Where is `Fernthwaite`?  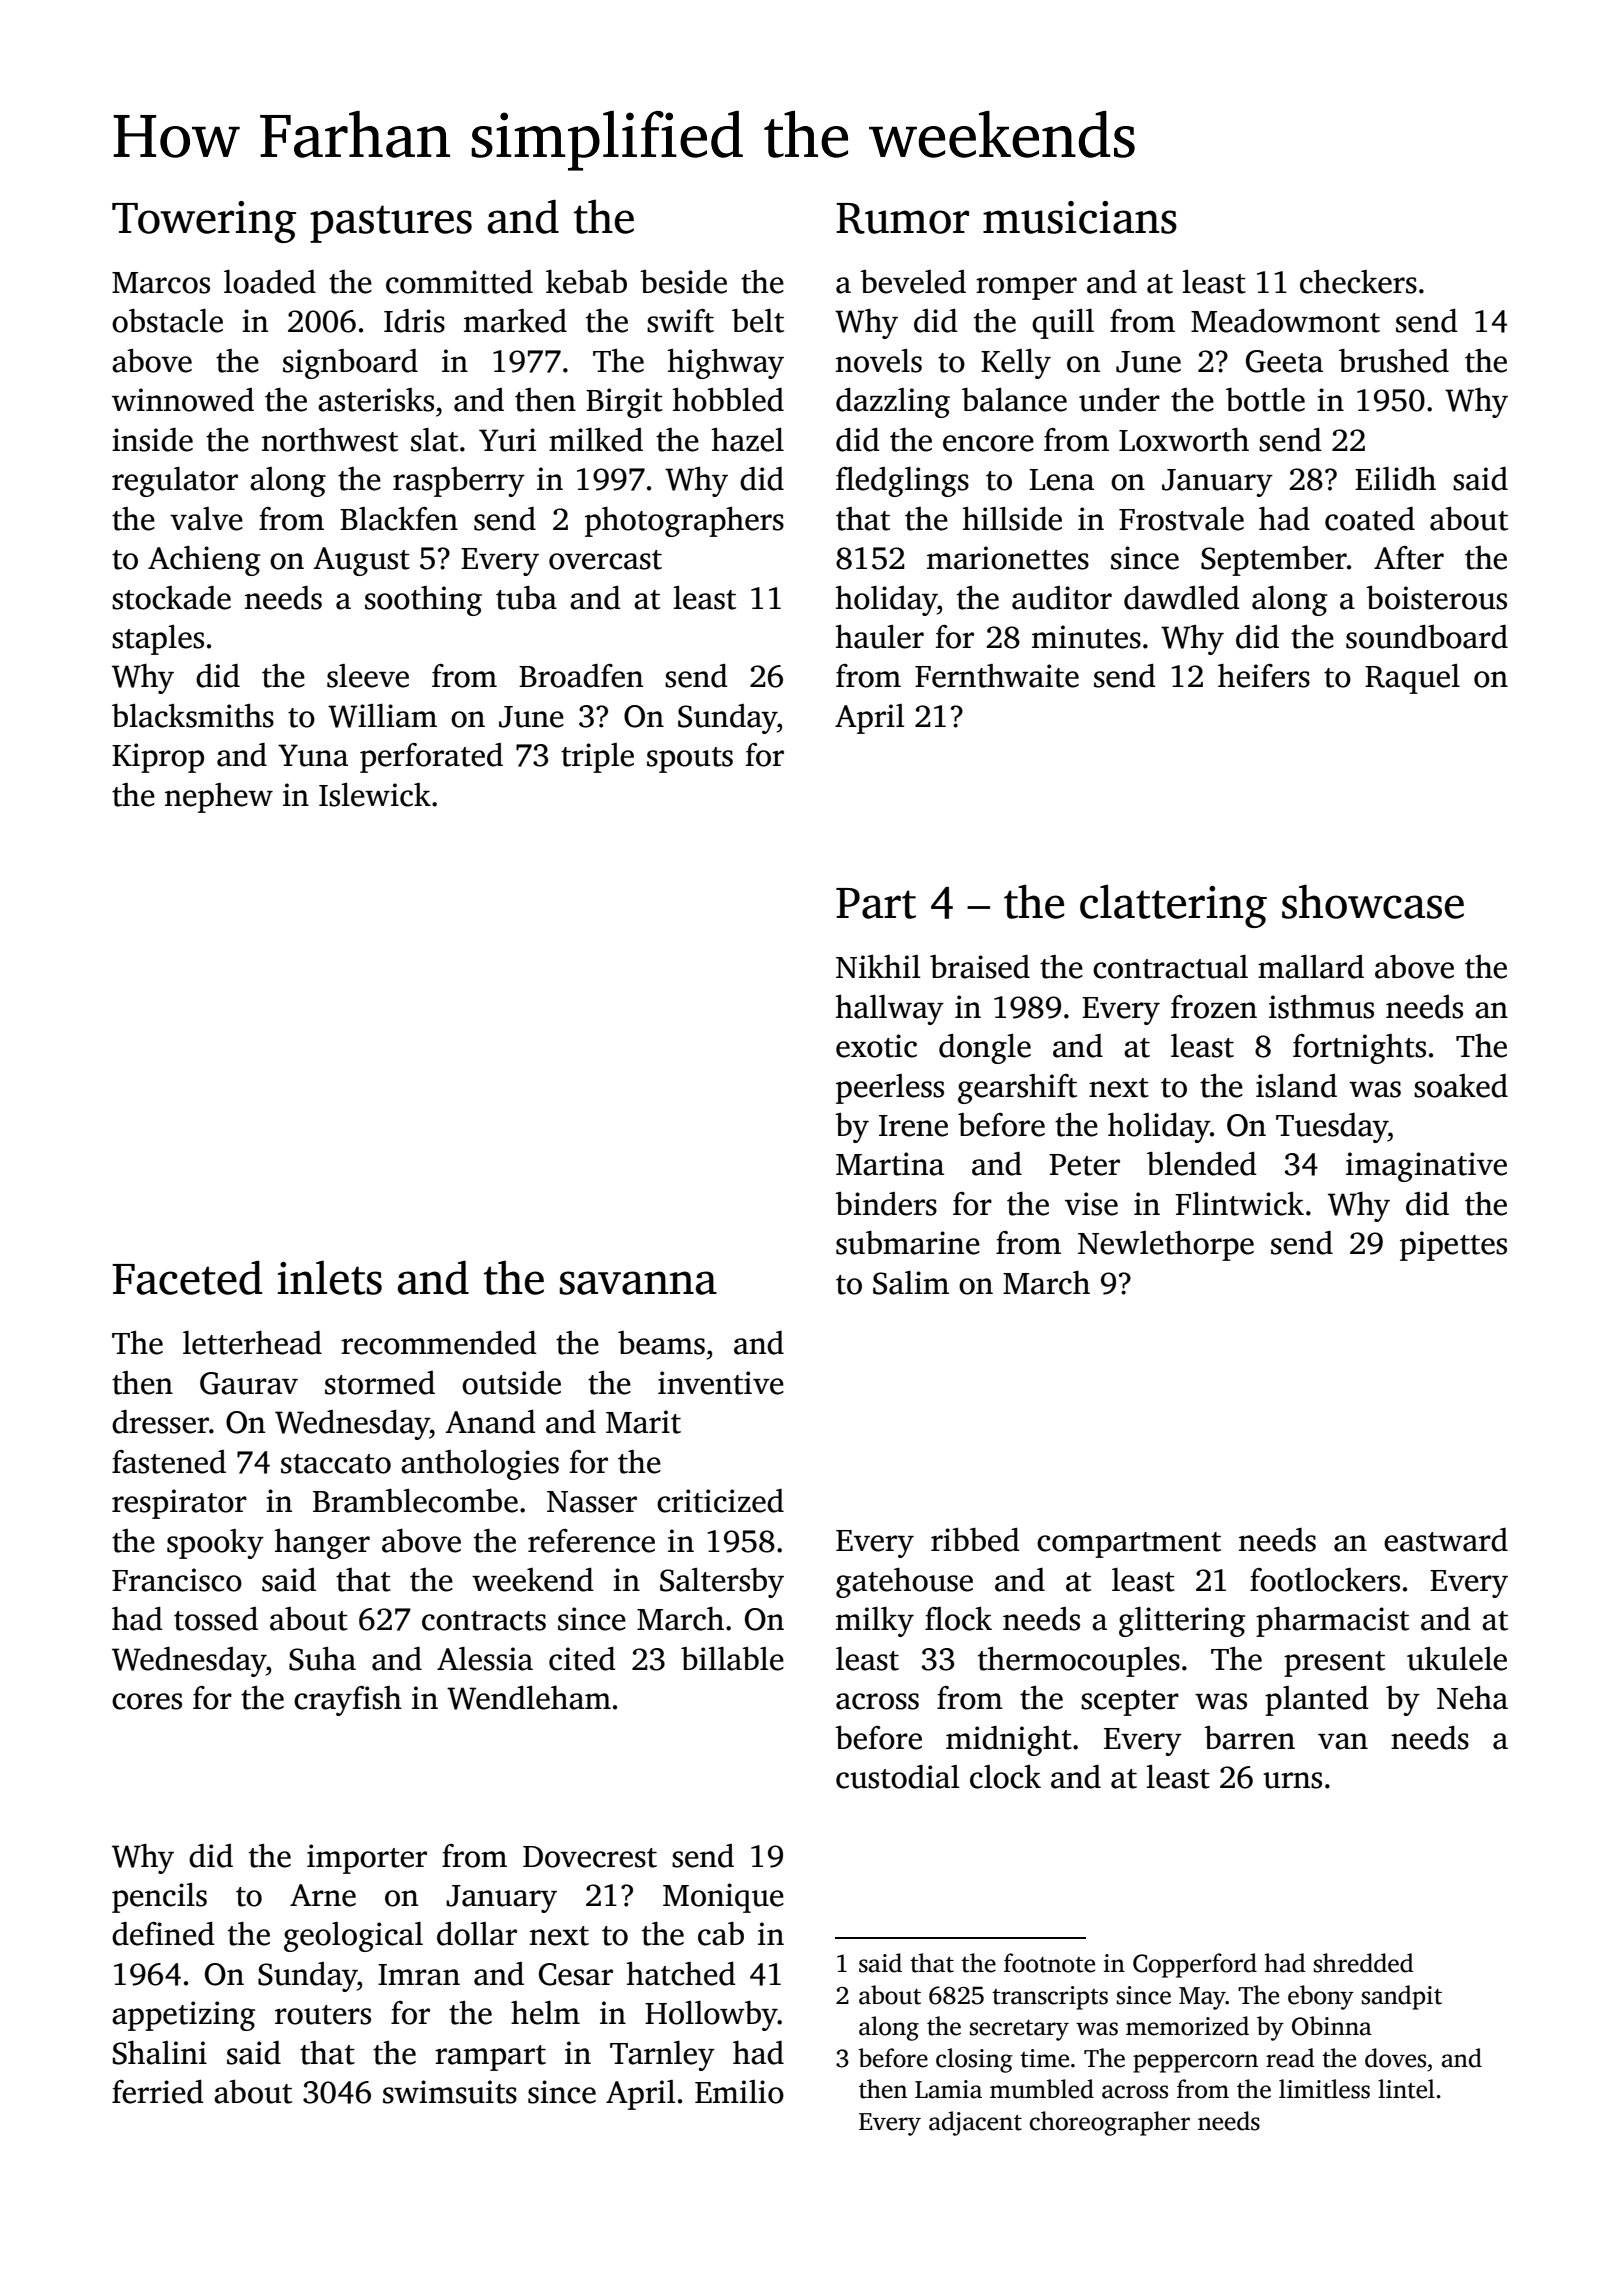 Fernthwaite is located at coordinates (997, 676).
